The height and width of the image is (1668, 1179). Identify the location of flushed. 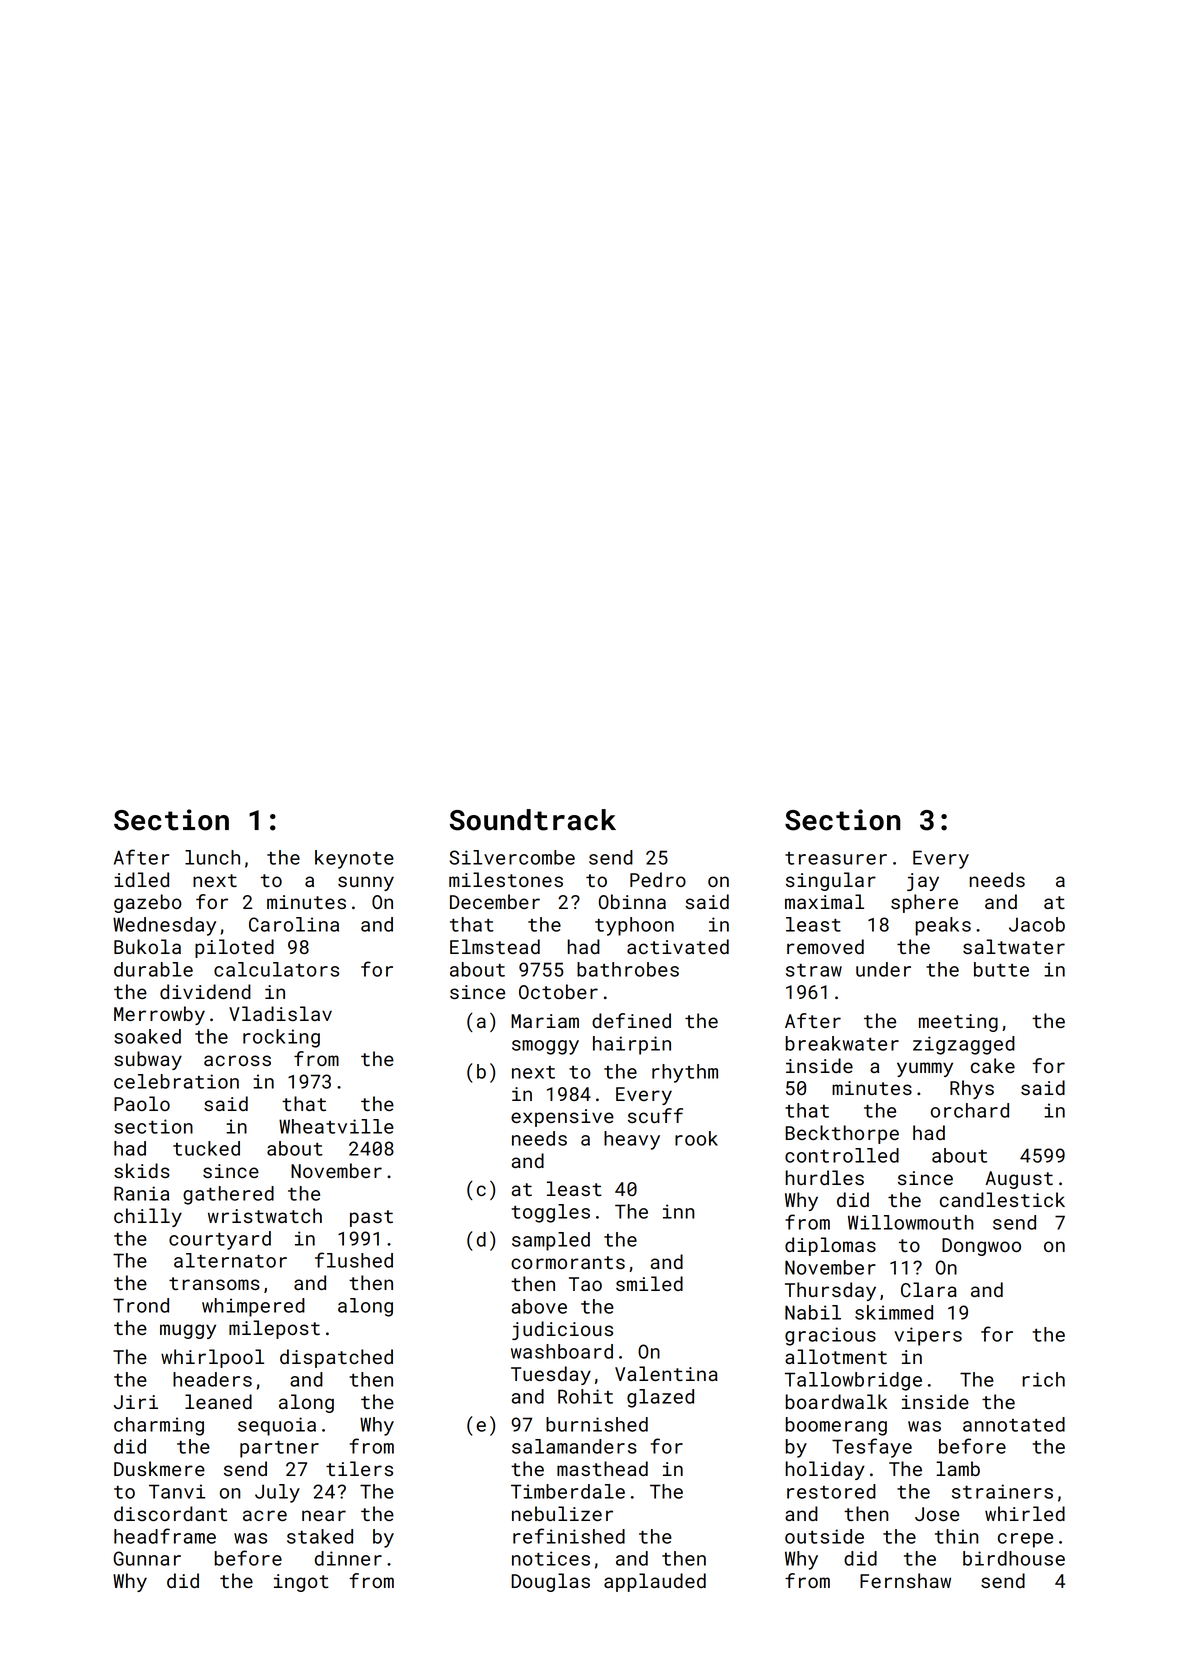
(354, 1260).
